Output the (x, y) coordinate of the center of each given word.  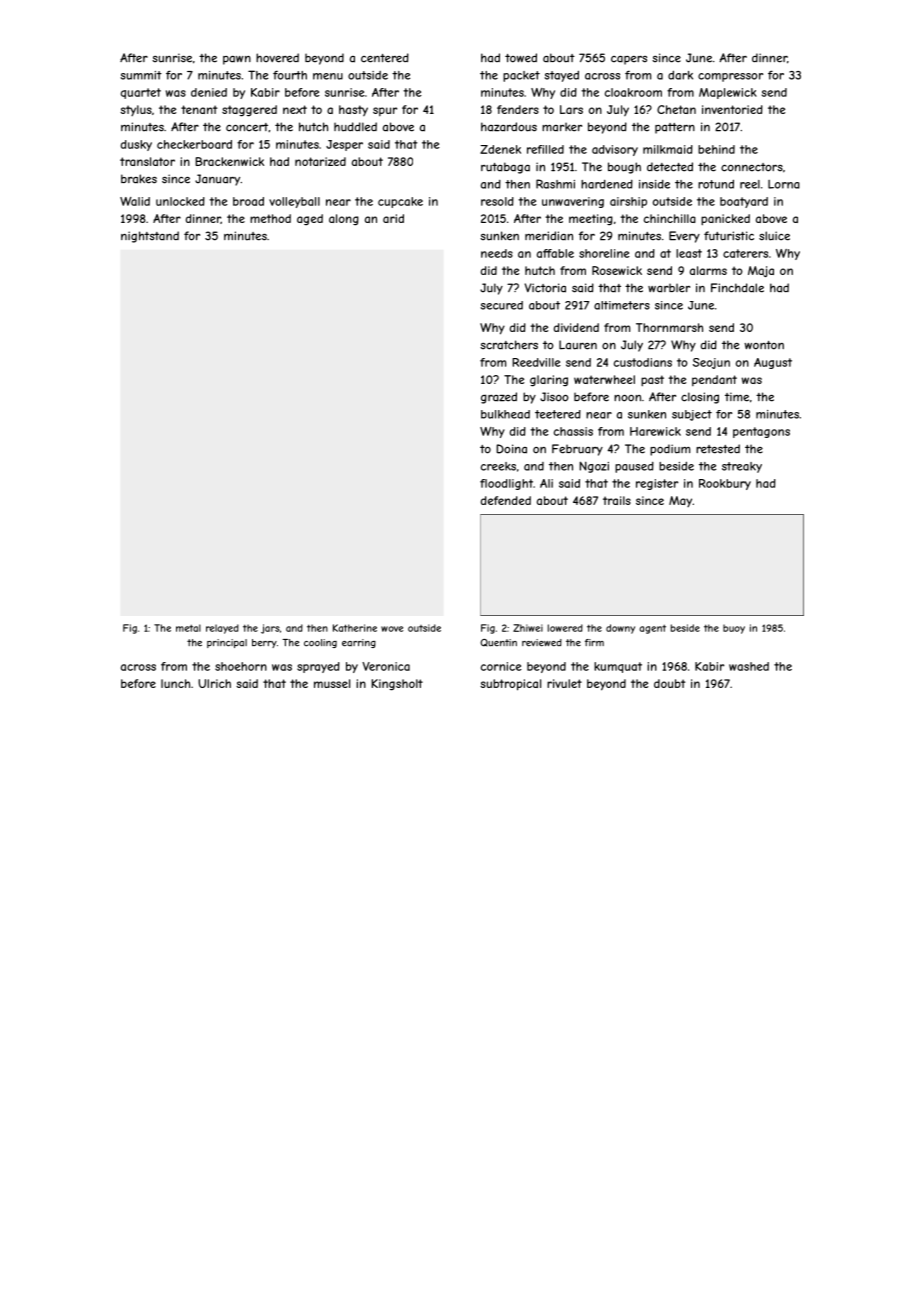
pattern (675, 128)
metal (188, 628)
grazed (499, 398)
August (773, 363)
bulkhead (505, 414)
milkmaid (668, 149)
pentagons (761, 432)
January (217, 180)
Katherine (355, 628)
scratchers (509, 345)
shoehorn (241, 666)
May (680, 501)
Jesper (344, 145)
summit (141, 75)
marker (562, 127)
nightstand (150, 237)
